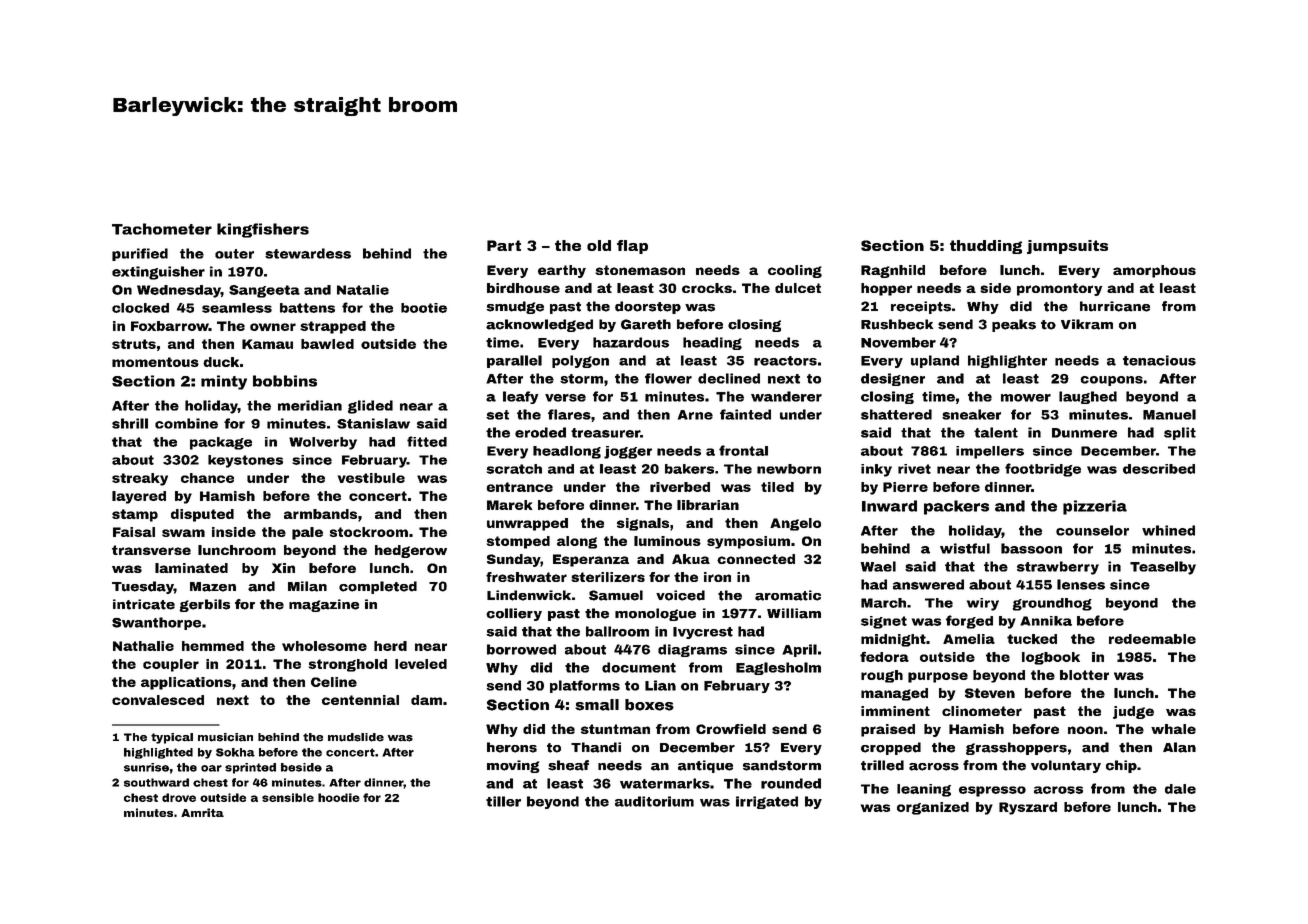 Image resolution: width=1308 pixels, height=924 pixels. I want to click on dulcet, so click(798, 288).
